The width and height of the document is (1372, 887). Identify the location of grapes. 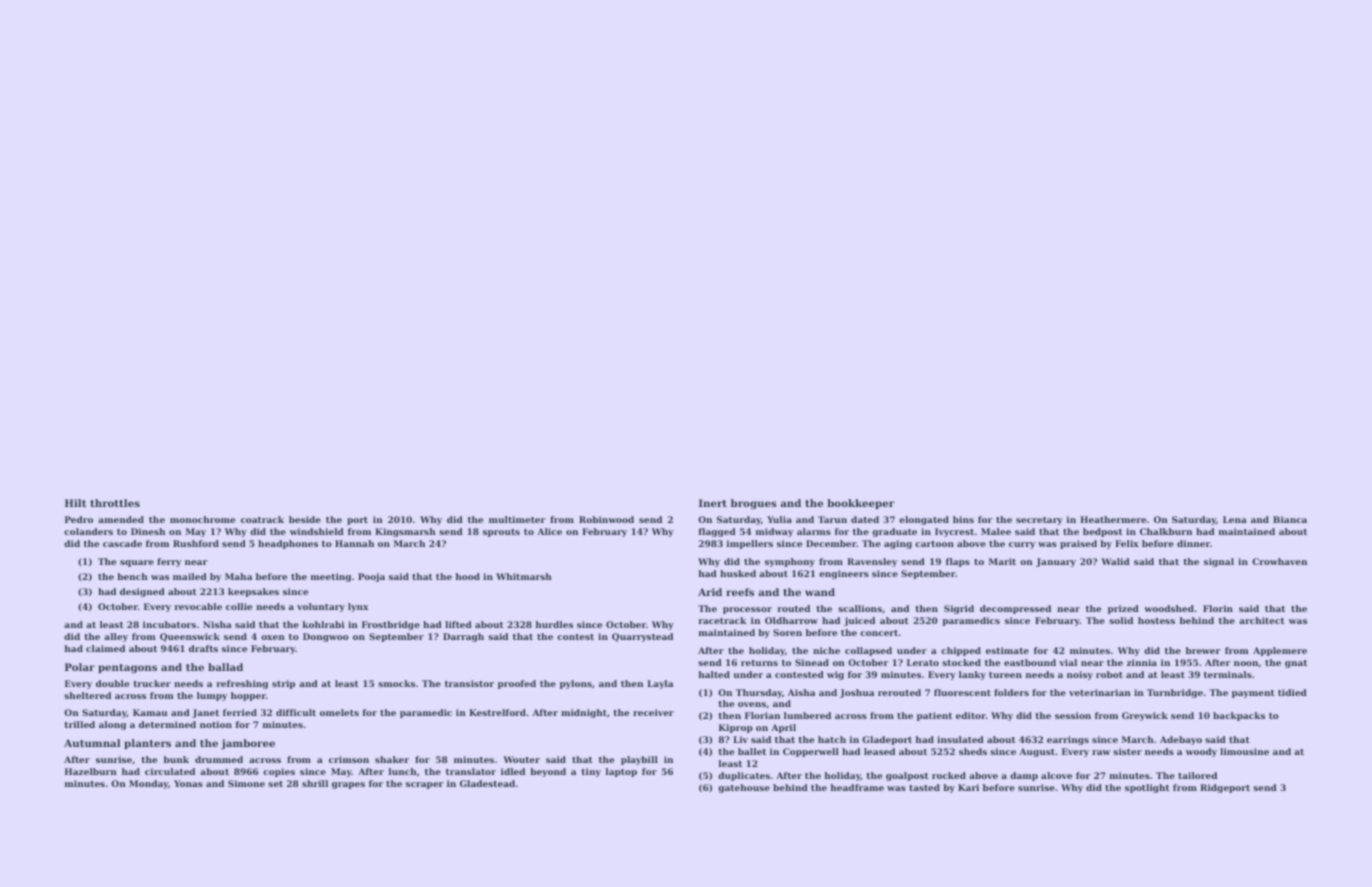
(348, 785).
